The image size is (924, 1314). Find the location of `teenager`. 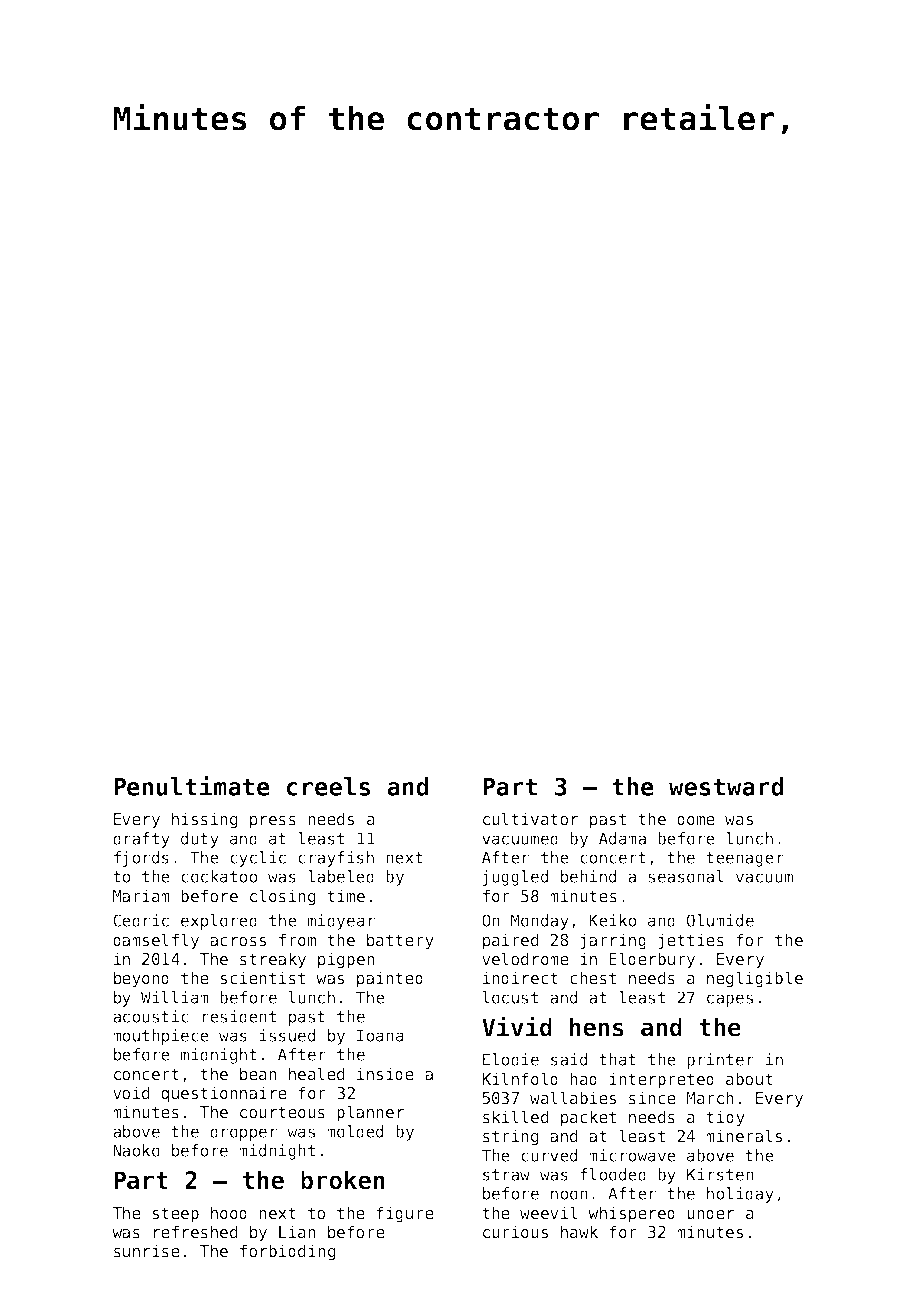

teenager is located at coordinates (745, 859).
